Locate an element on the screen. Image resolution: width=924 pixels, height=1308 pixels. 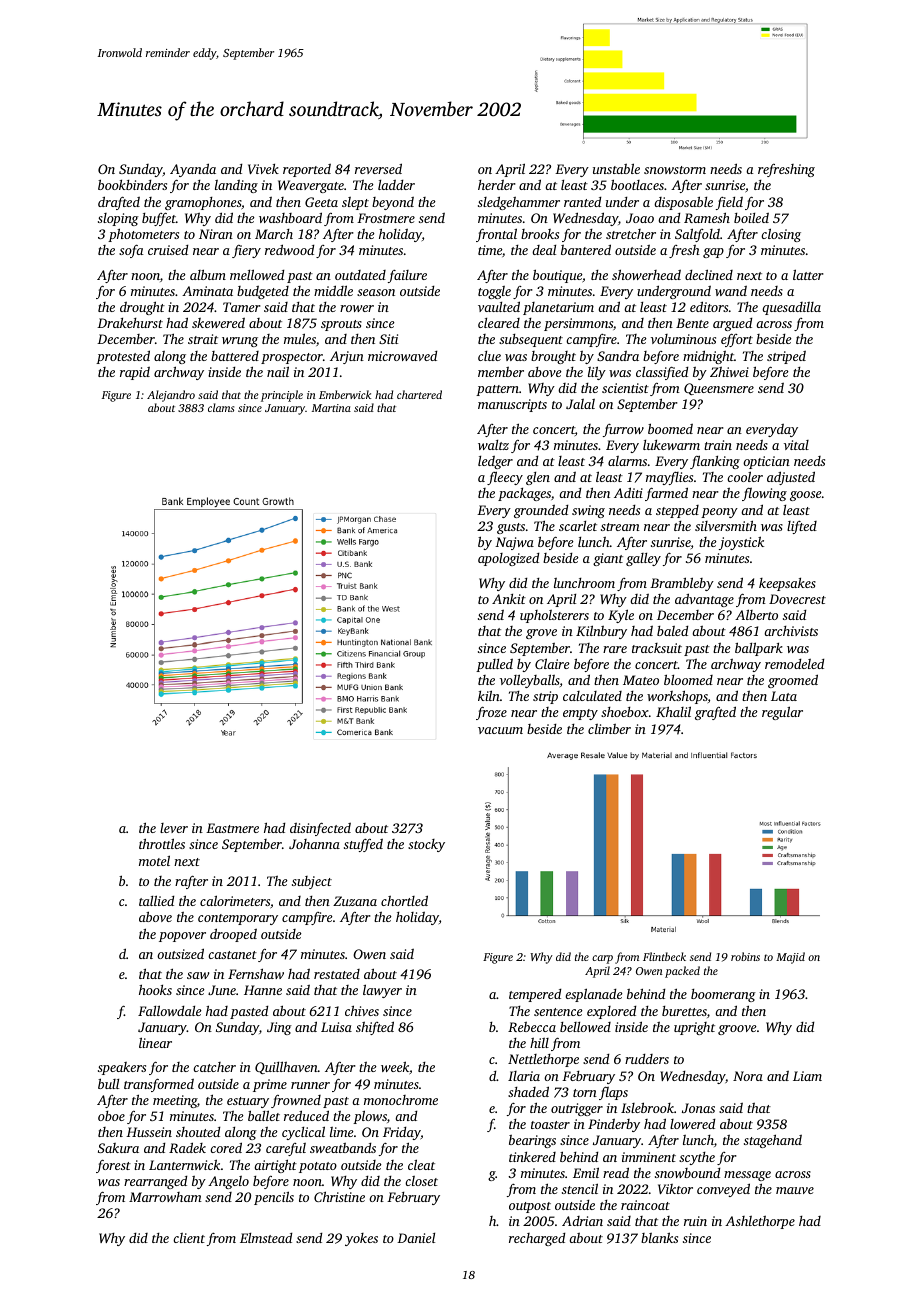
Khalil is located at coordinates (673, 711).
